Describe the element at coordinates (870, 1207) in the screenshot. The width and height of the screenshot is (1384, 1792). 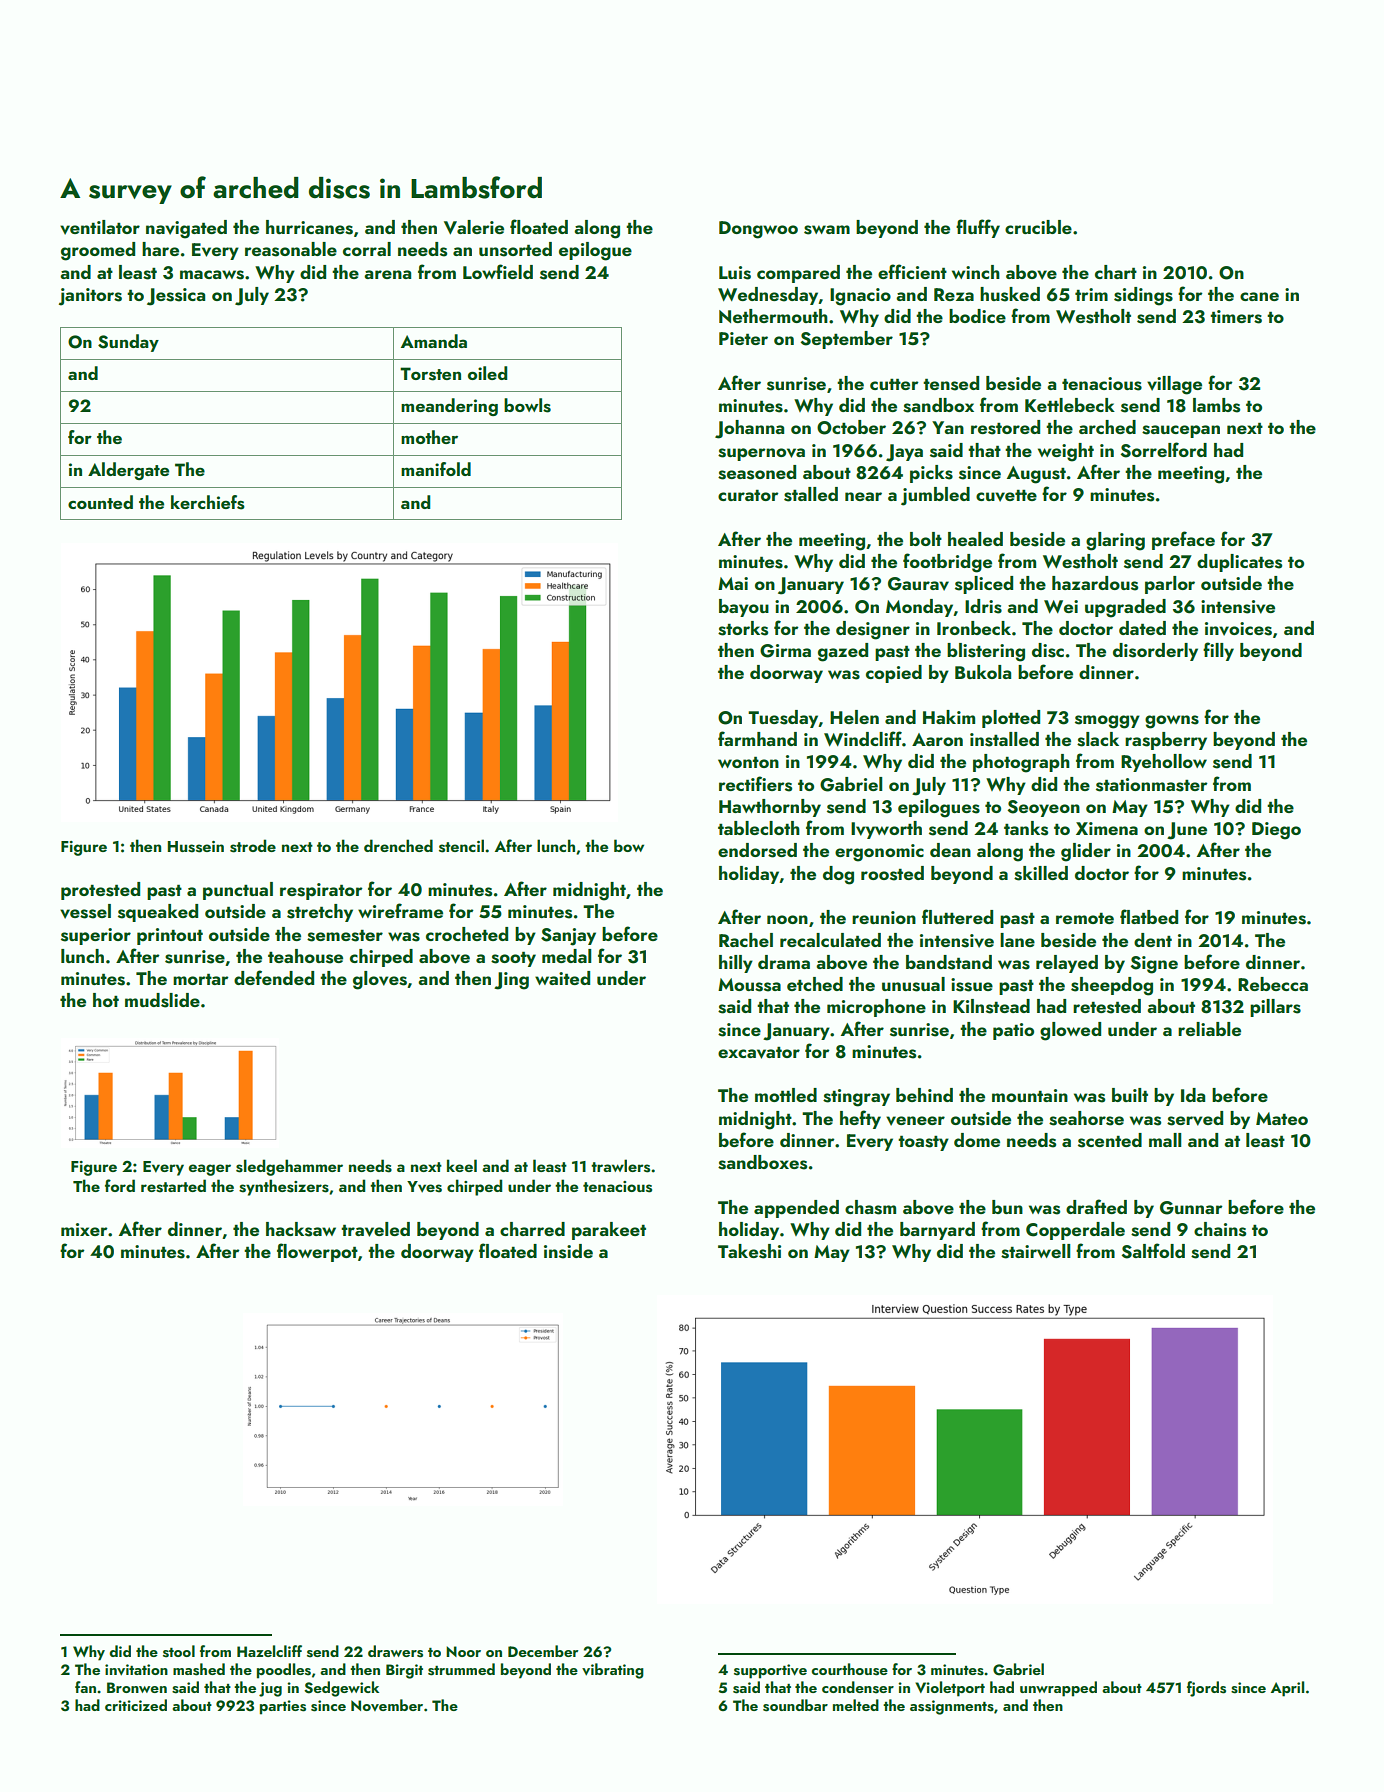
I see `chasm` at that location.
